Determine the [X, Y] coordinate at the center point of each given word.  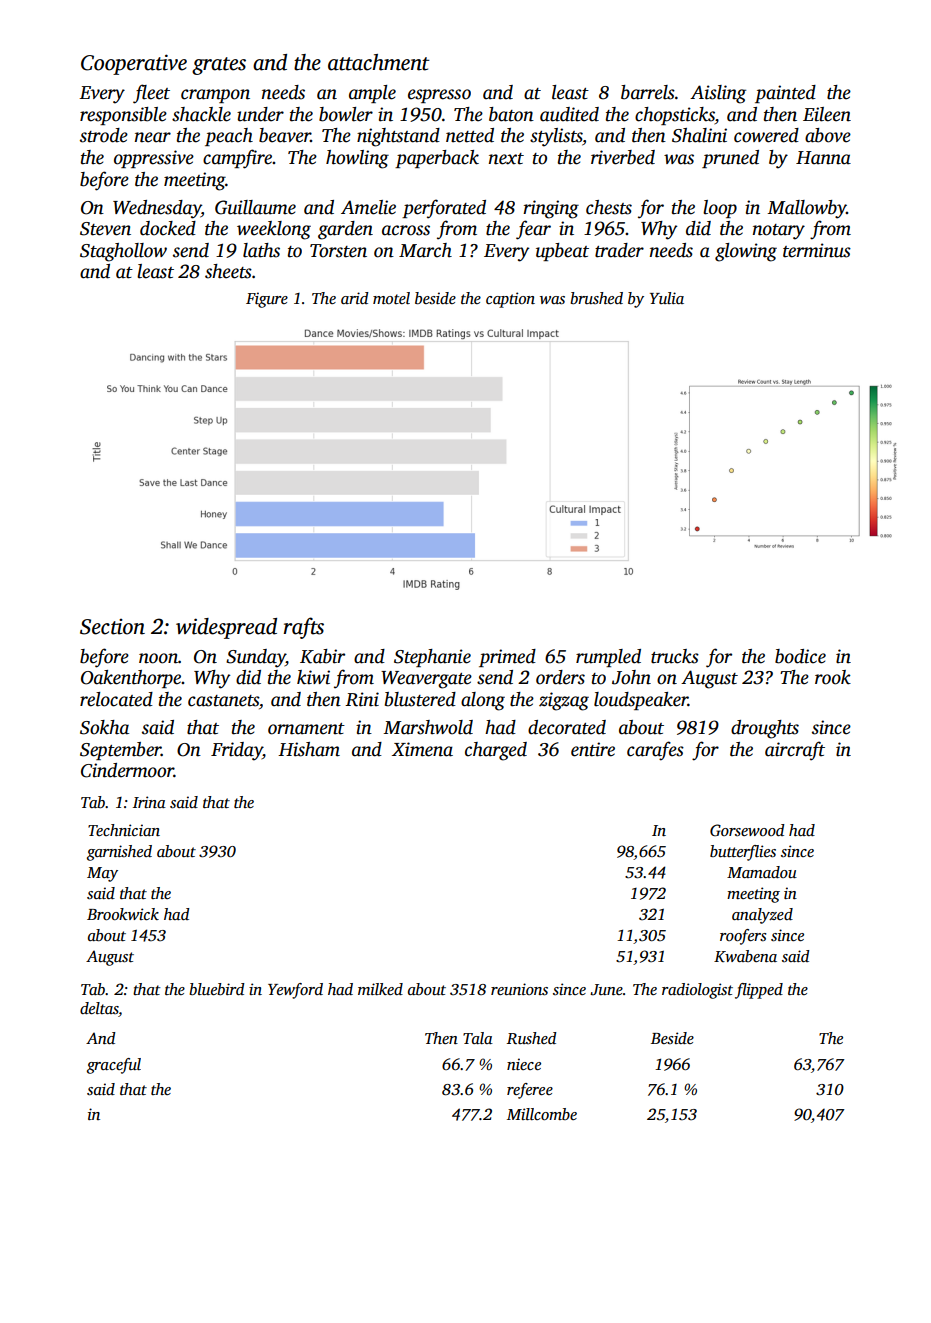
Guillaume [255, 207]
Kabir [322, 656]
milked [380, 989]
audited [569, 114]
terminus [817, 250]
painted [785, 94]
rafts [304, 628]
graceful [114, 1066]
